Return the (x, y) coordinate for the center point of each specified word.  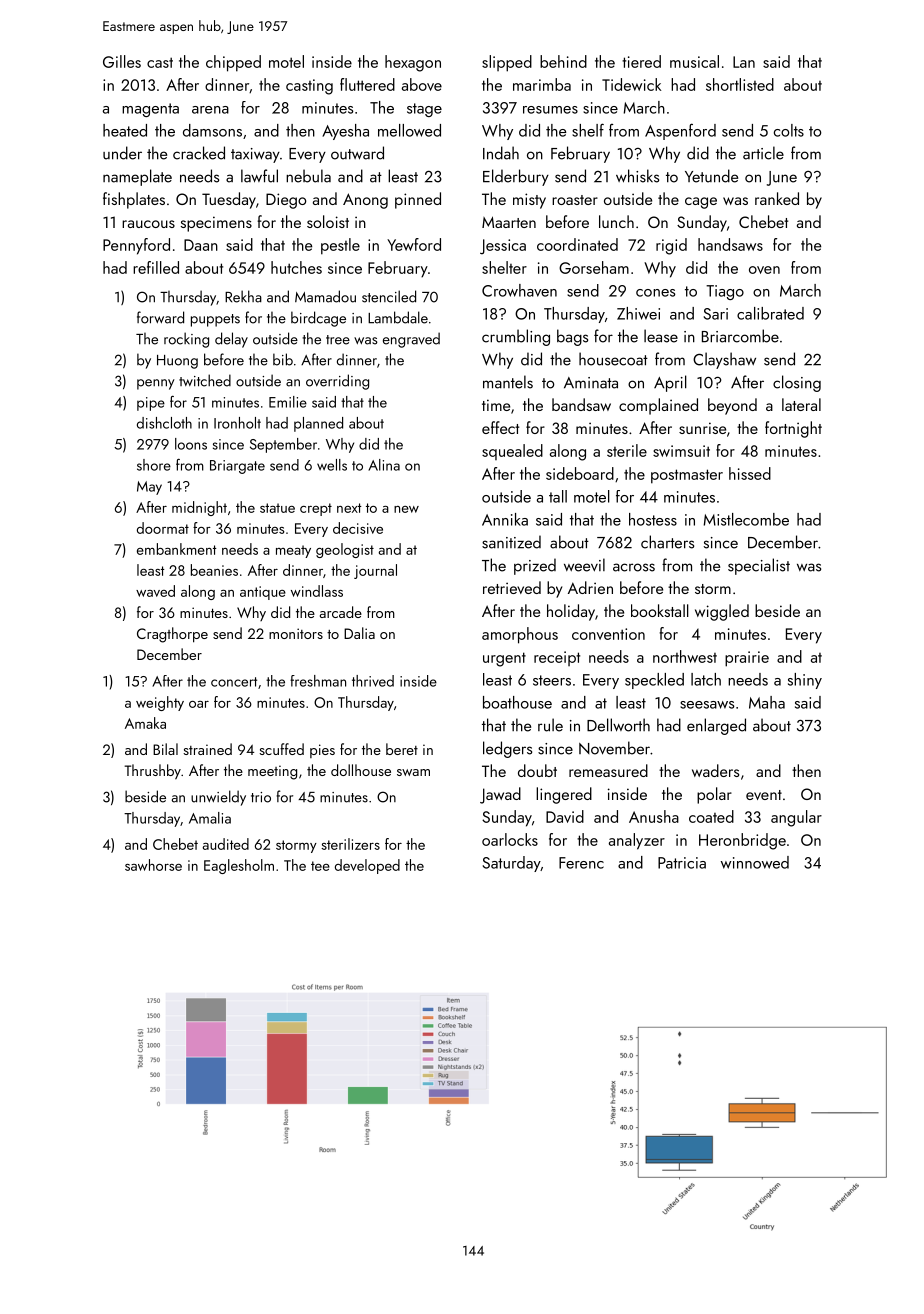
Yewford (414, 244)
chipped (233, 63)
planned (318, 424)
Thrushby (152, 772)
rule (550, 725)
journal (375, 571)
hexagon (413, 63)
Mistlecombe (746, 519)
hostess (653, 519)
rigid (671, 246)
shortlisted (740, 84)
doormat (163, 528)
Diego (286, 201)
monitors (296, 633)
